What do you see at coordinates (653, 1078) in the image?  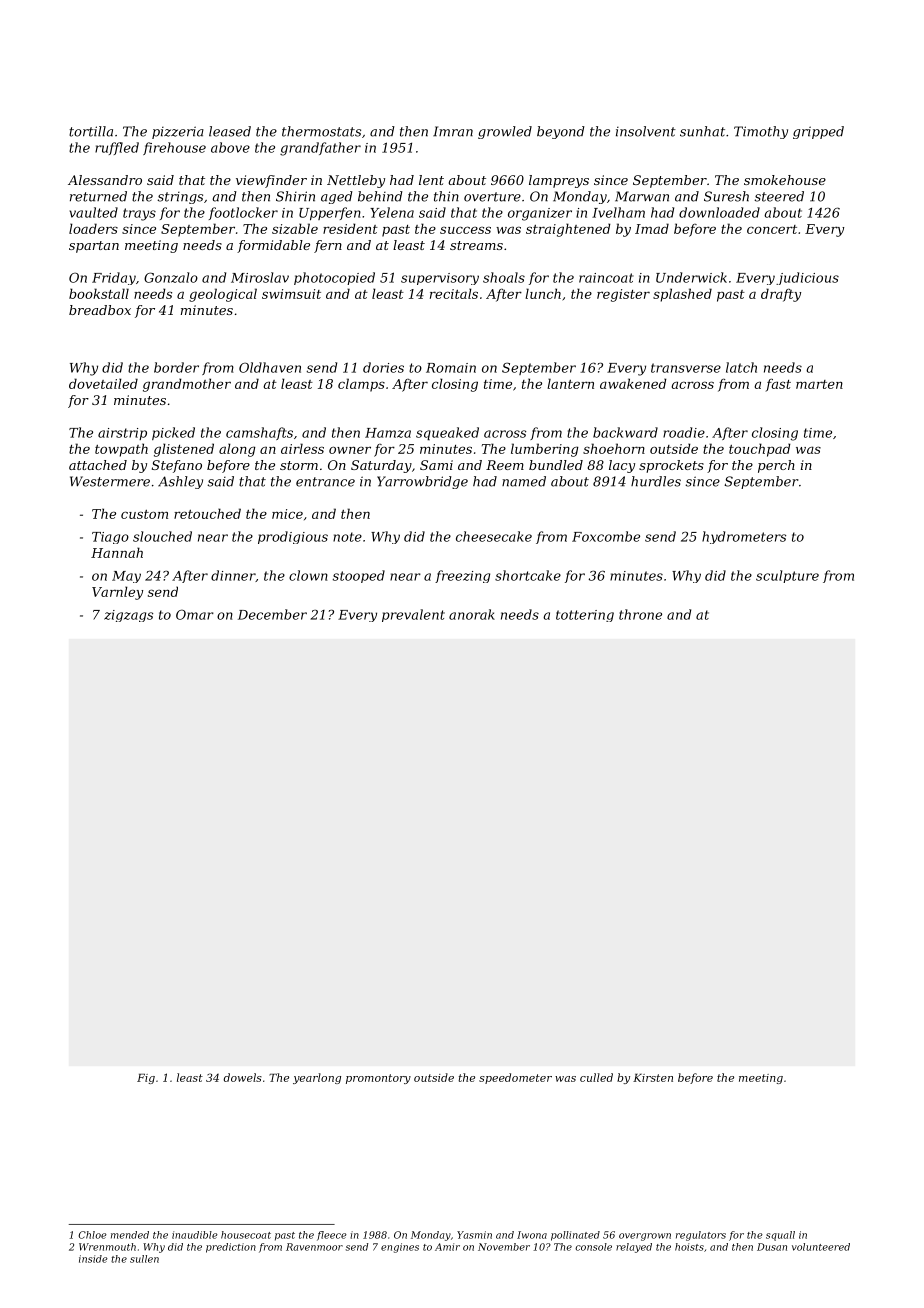 I see `Kirsten` at bounding box center [653, 1078].
